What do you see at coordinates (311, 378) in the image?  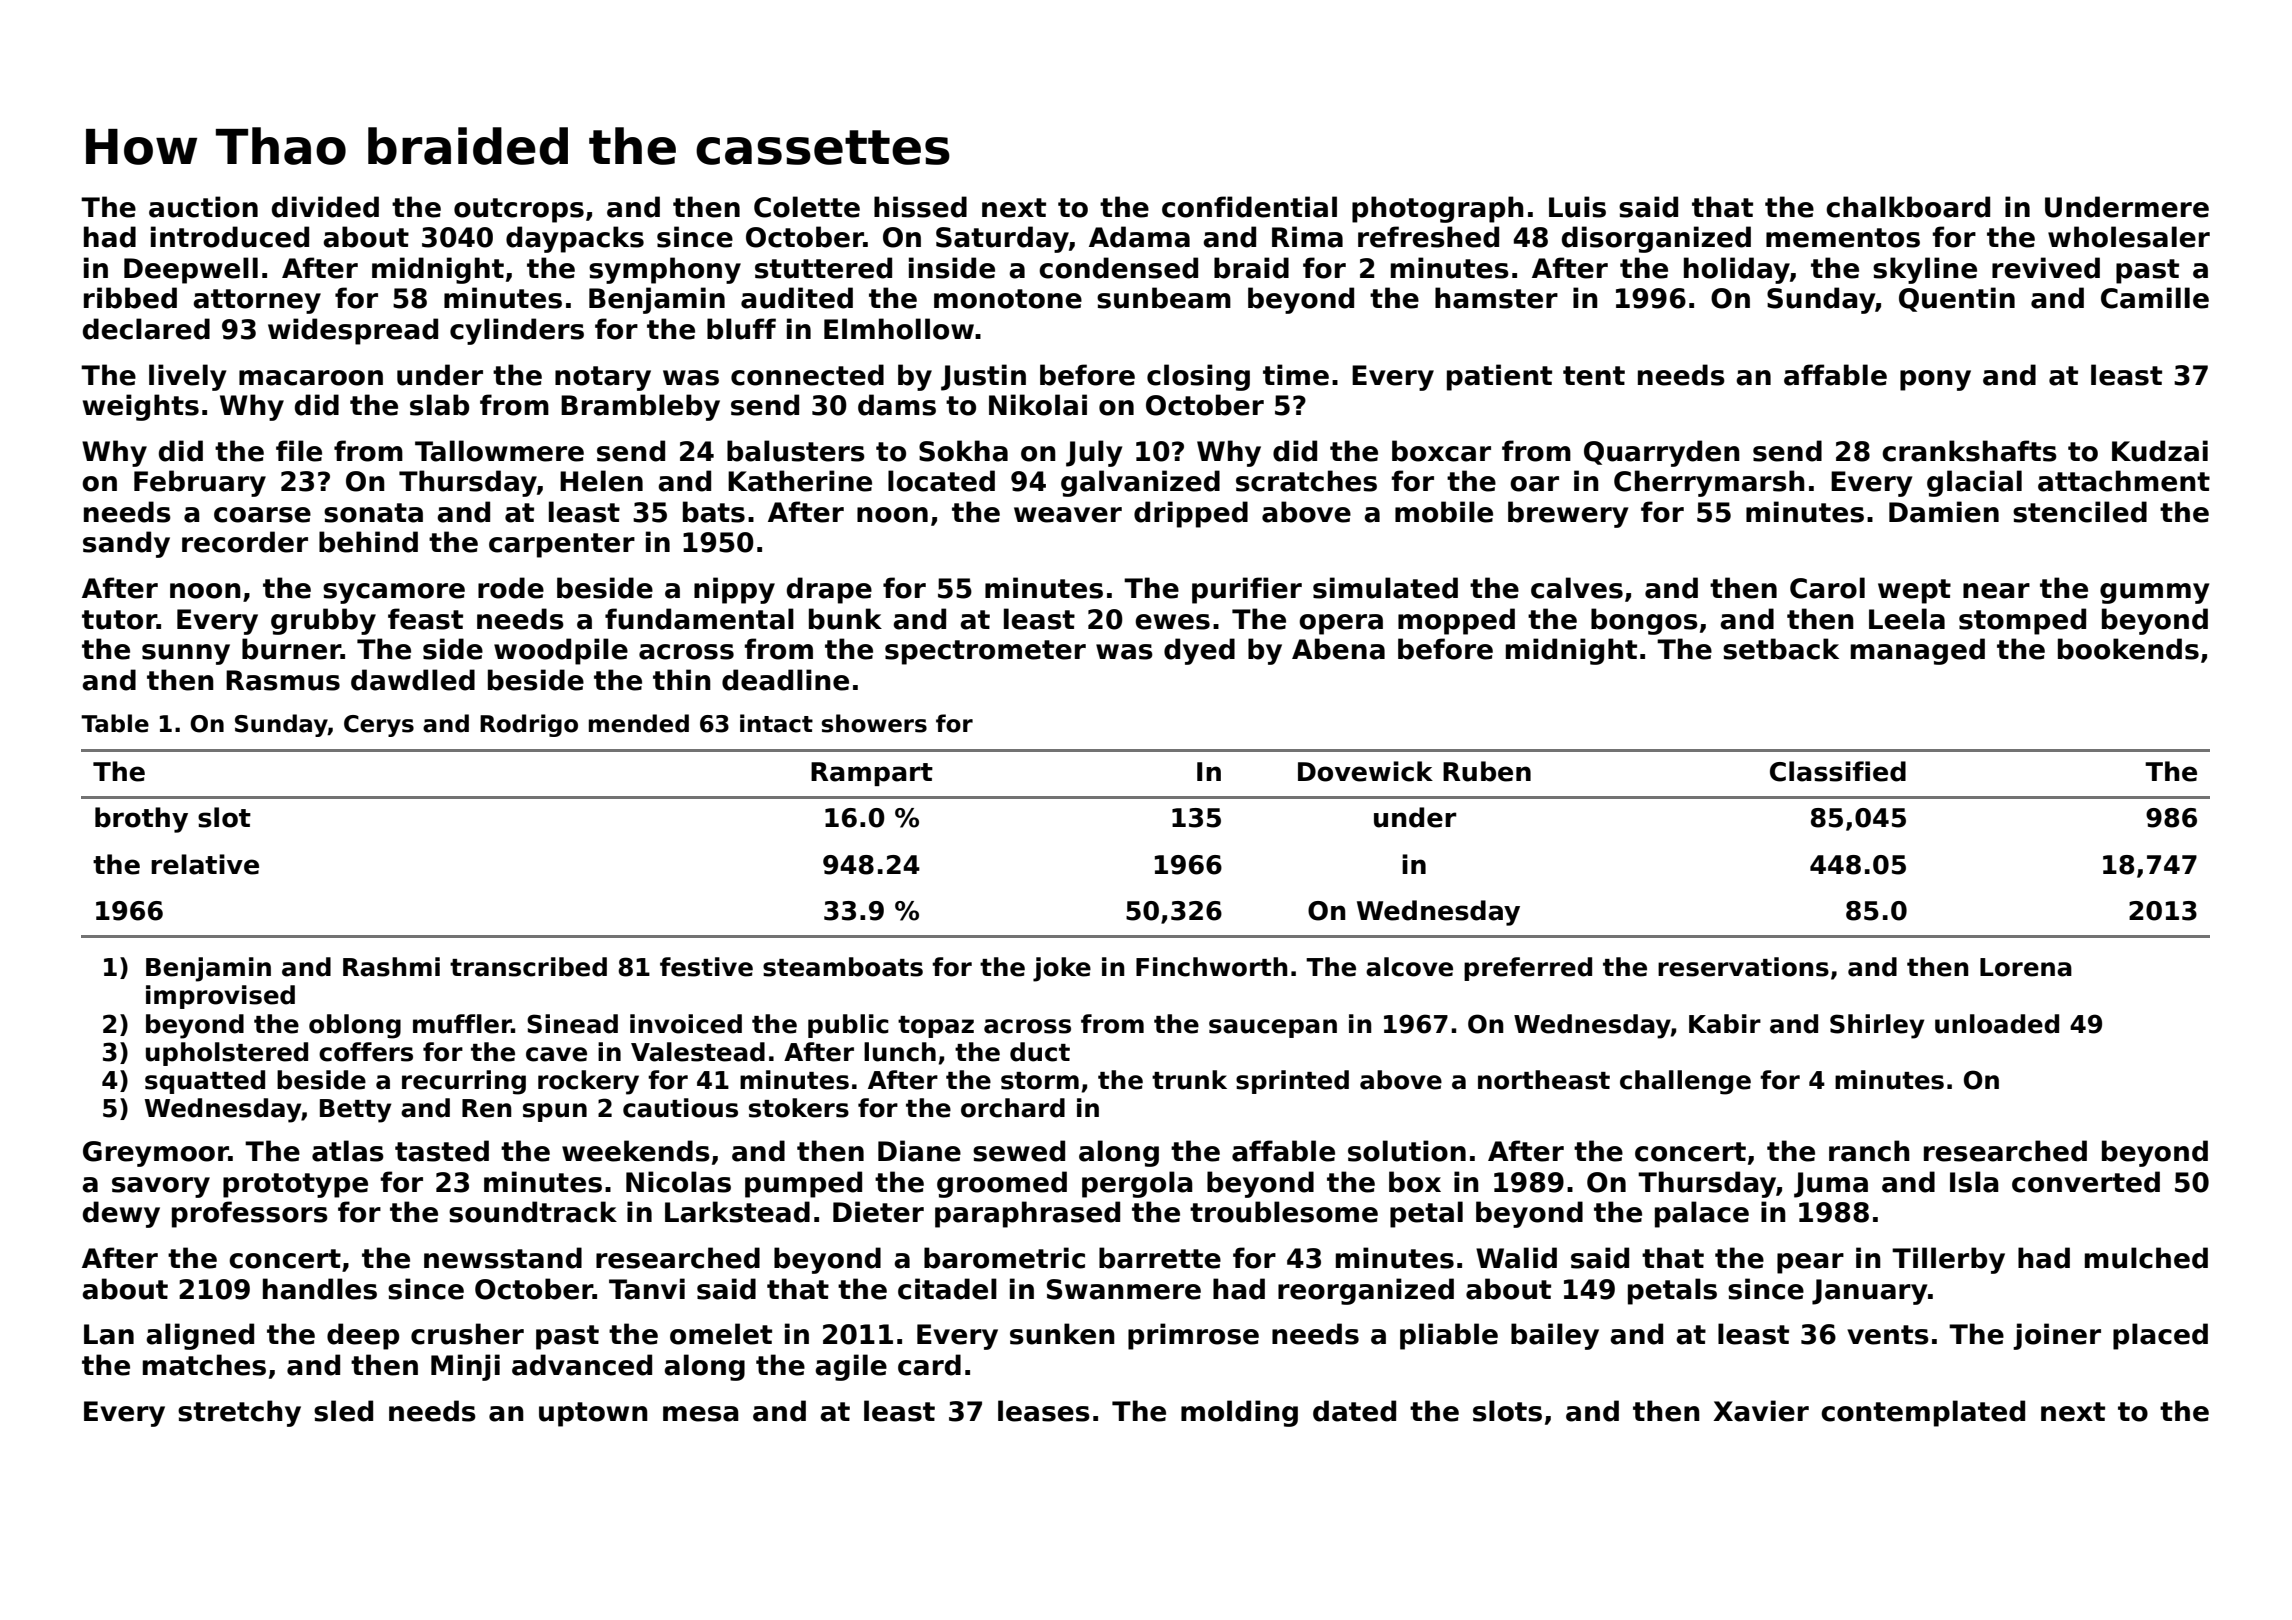 I see `macaroon` at bounding box center [311, 378].
